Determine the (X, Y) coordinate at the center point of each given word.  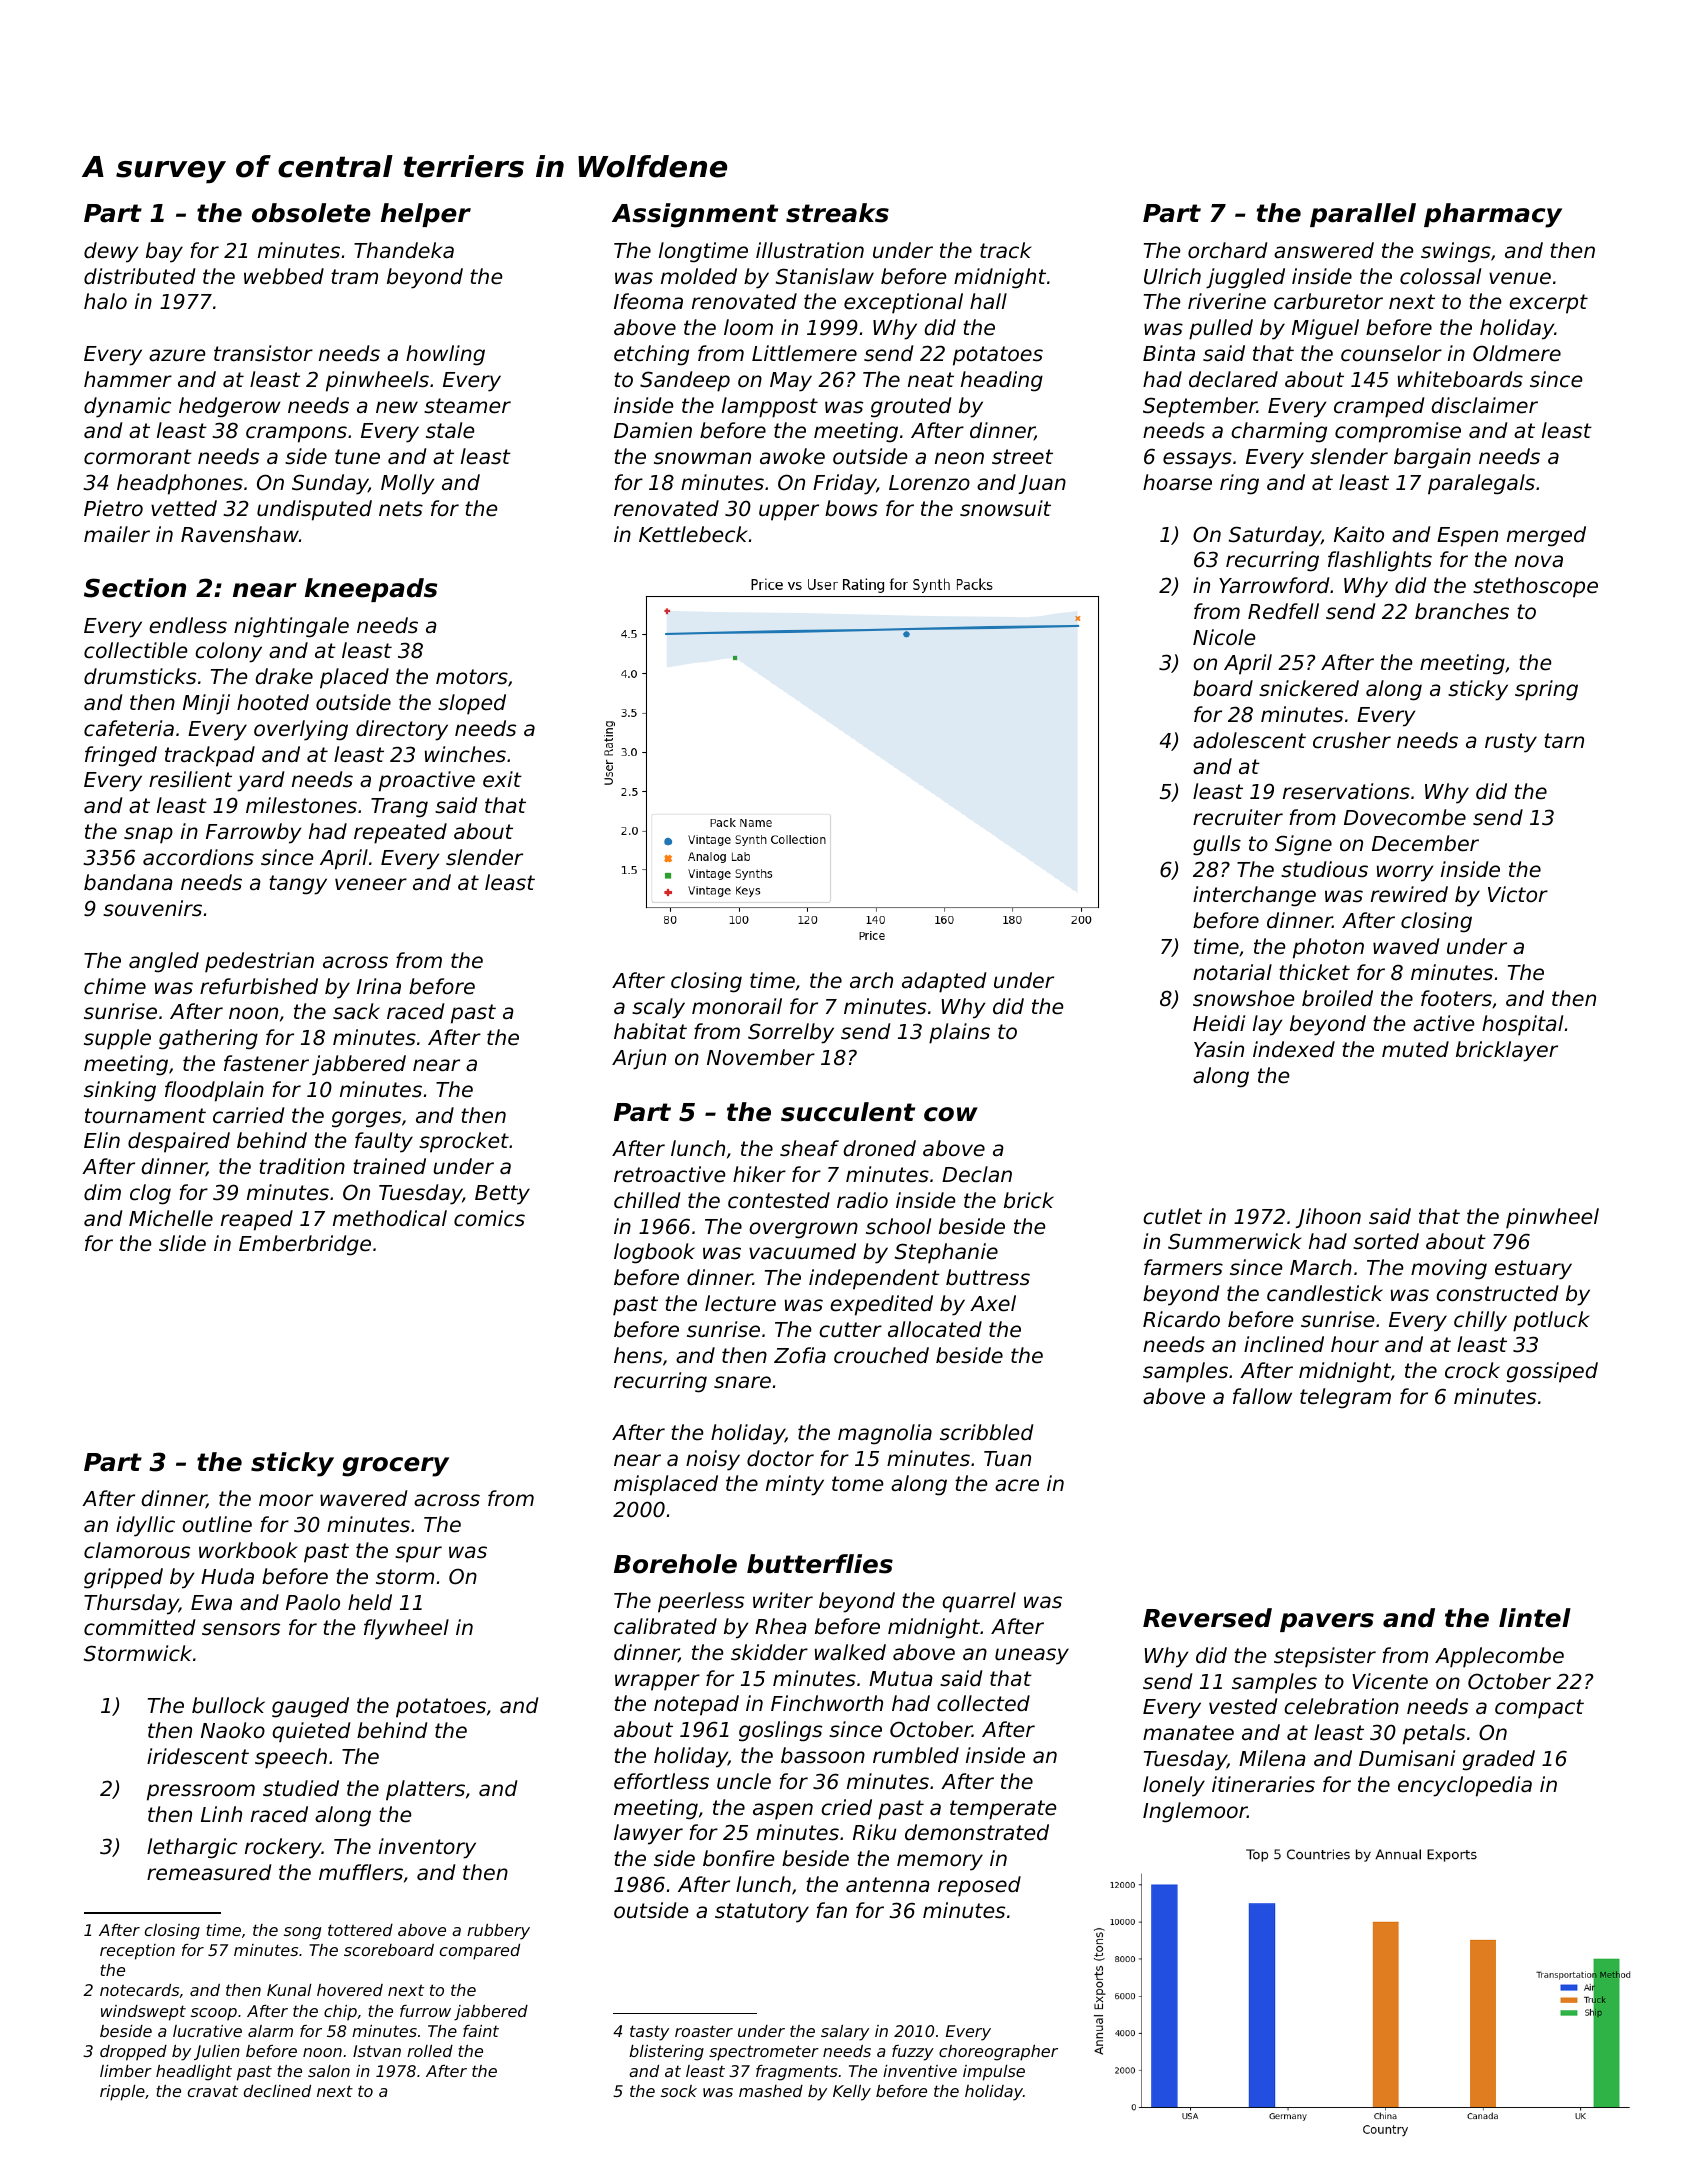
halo (105, 301)
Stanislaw (825, 276)
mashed (771, 2091)
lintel (1535, 1618)
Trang (399, 808)
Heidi (1219, 1023)
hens (638, 1355)
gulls (1217, 845)
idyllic (145, 1526)
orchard (1227, 250)
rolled (430, 2051)
